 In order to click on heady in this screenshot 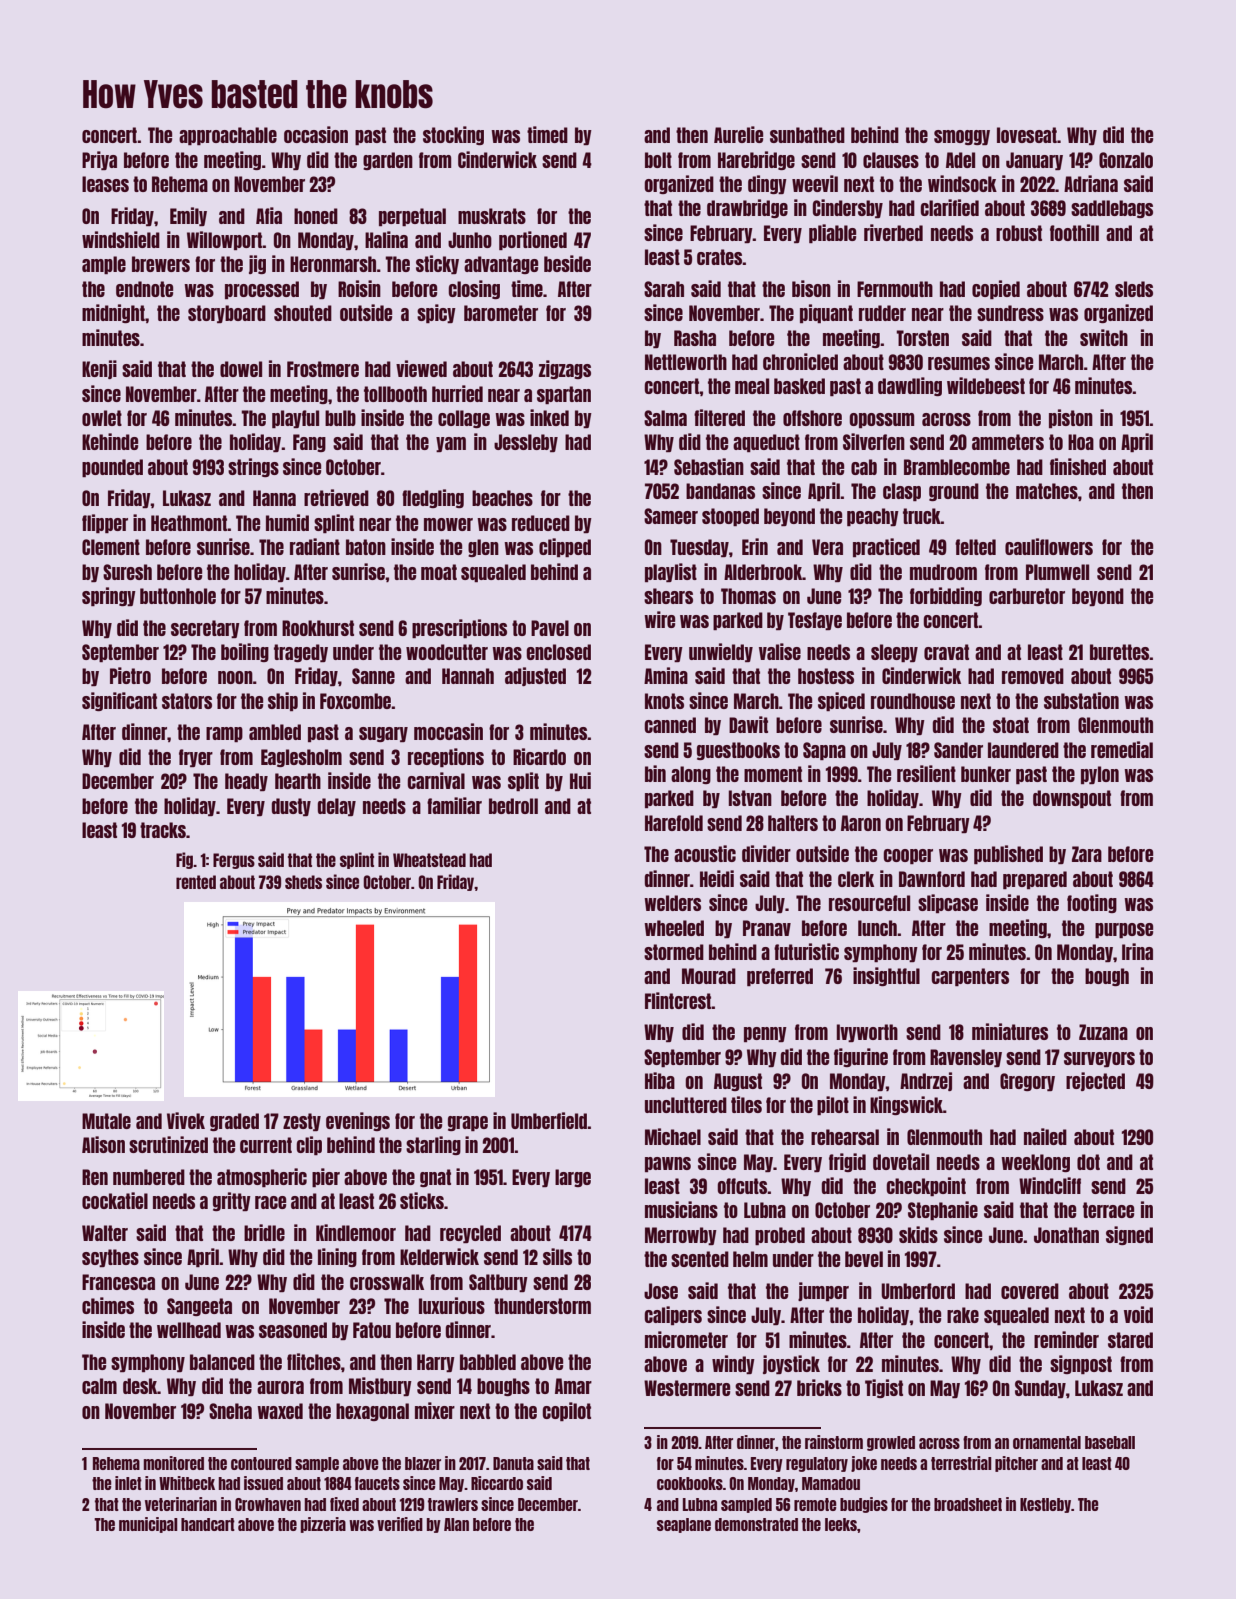, I will do `click(246, 782)`.
